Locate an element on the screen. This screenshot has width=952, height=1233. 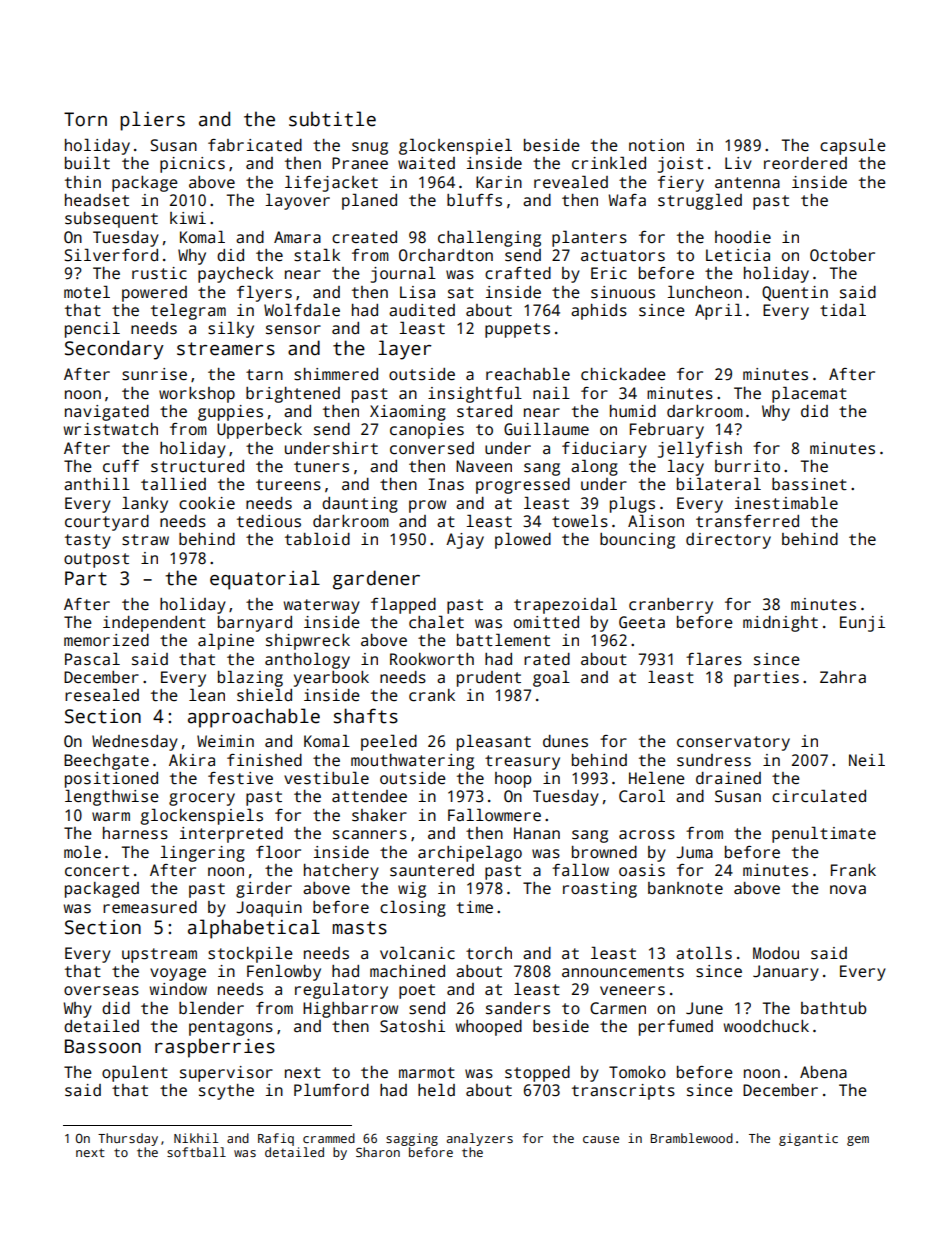
bassinet is located at coordinates (809, 484).
